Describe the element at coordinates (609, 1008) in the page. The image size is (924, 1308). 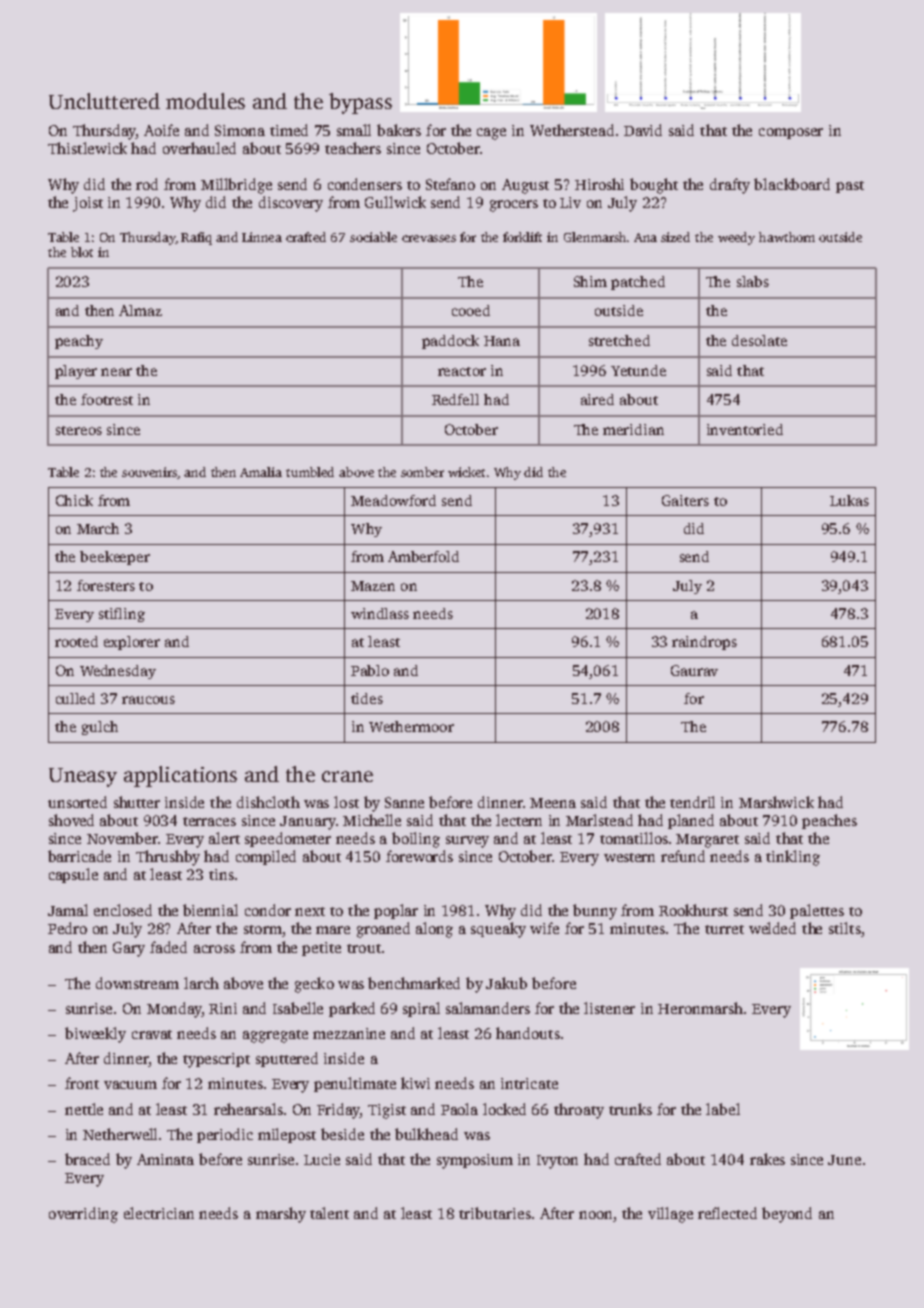
I see `listener` at that location.
